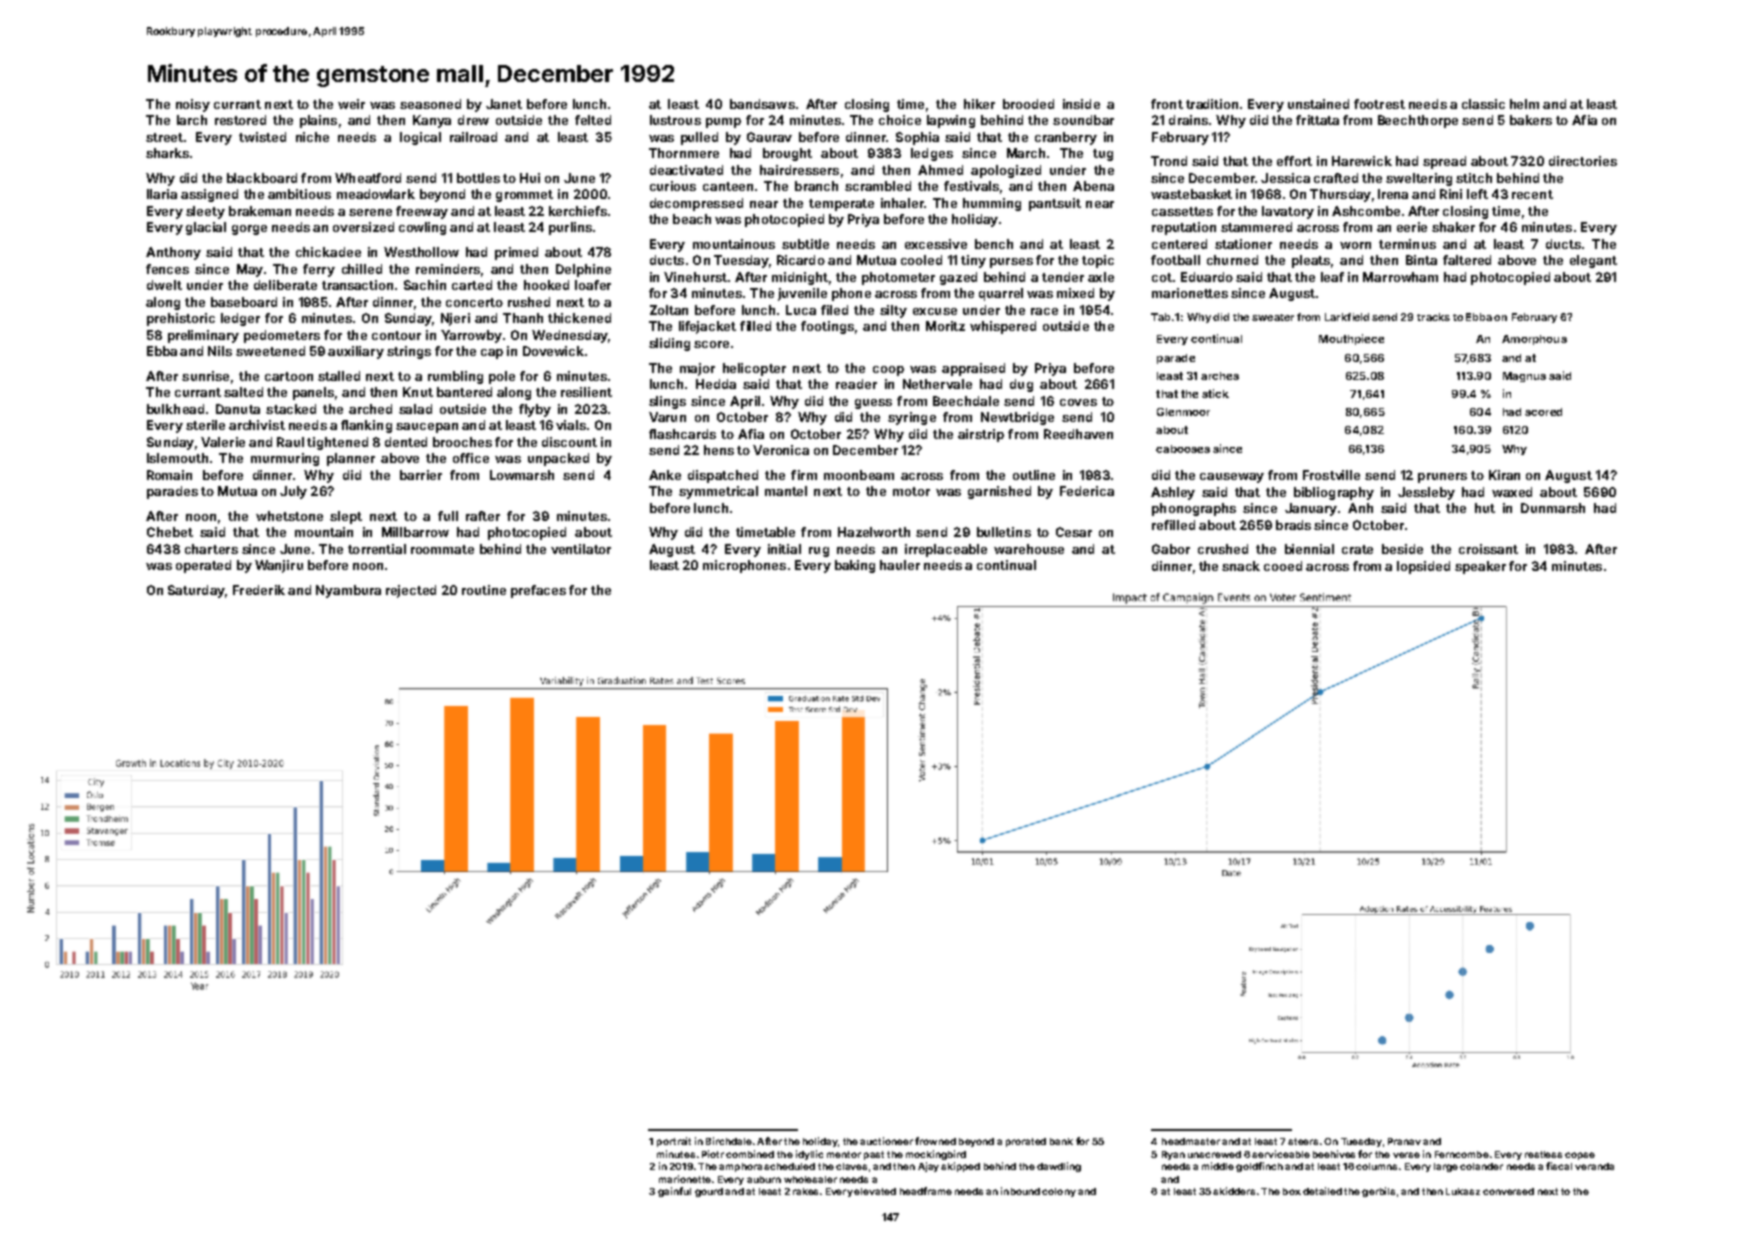 The height and width of the screenshot is (1247, 1763). Describe the element at coordinates (1283, 566) in the screenshot. I see `cooed` at that location.
